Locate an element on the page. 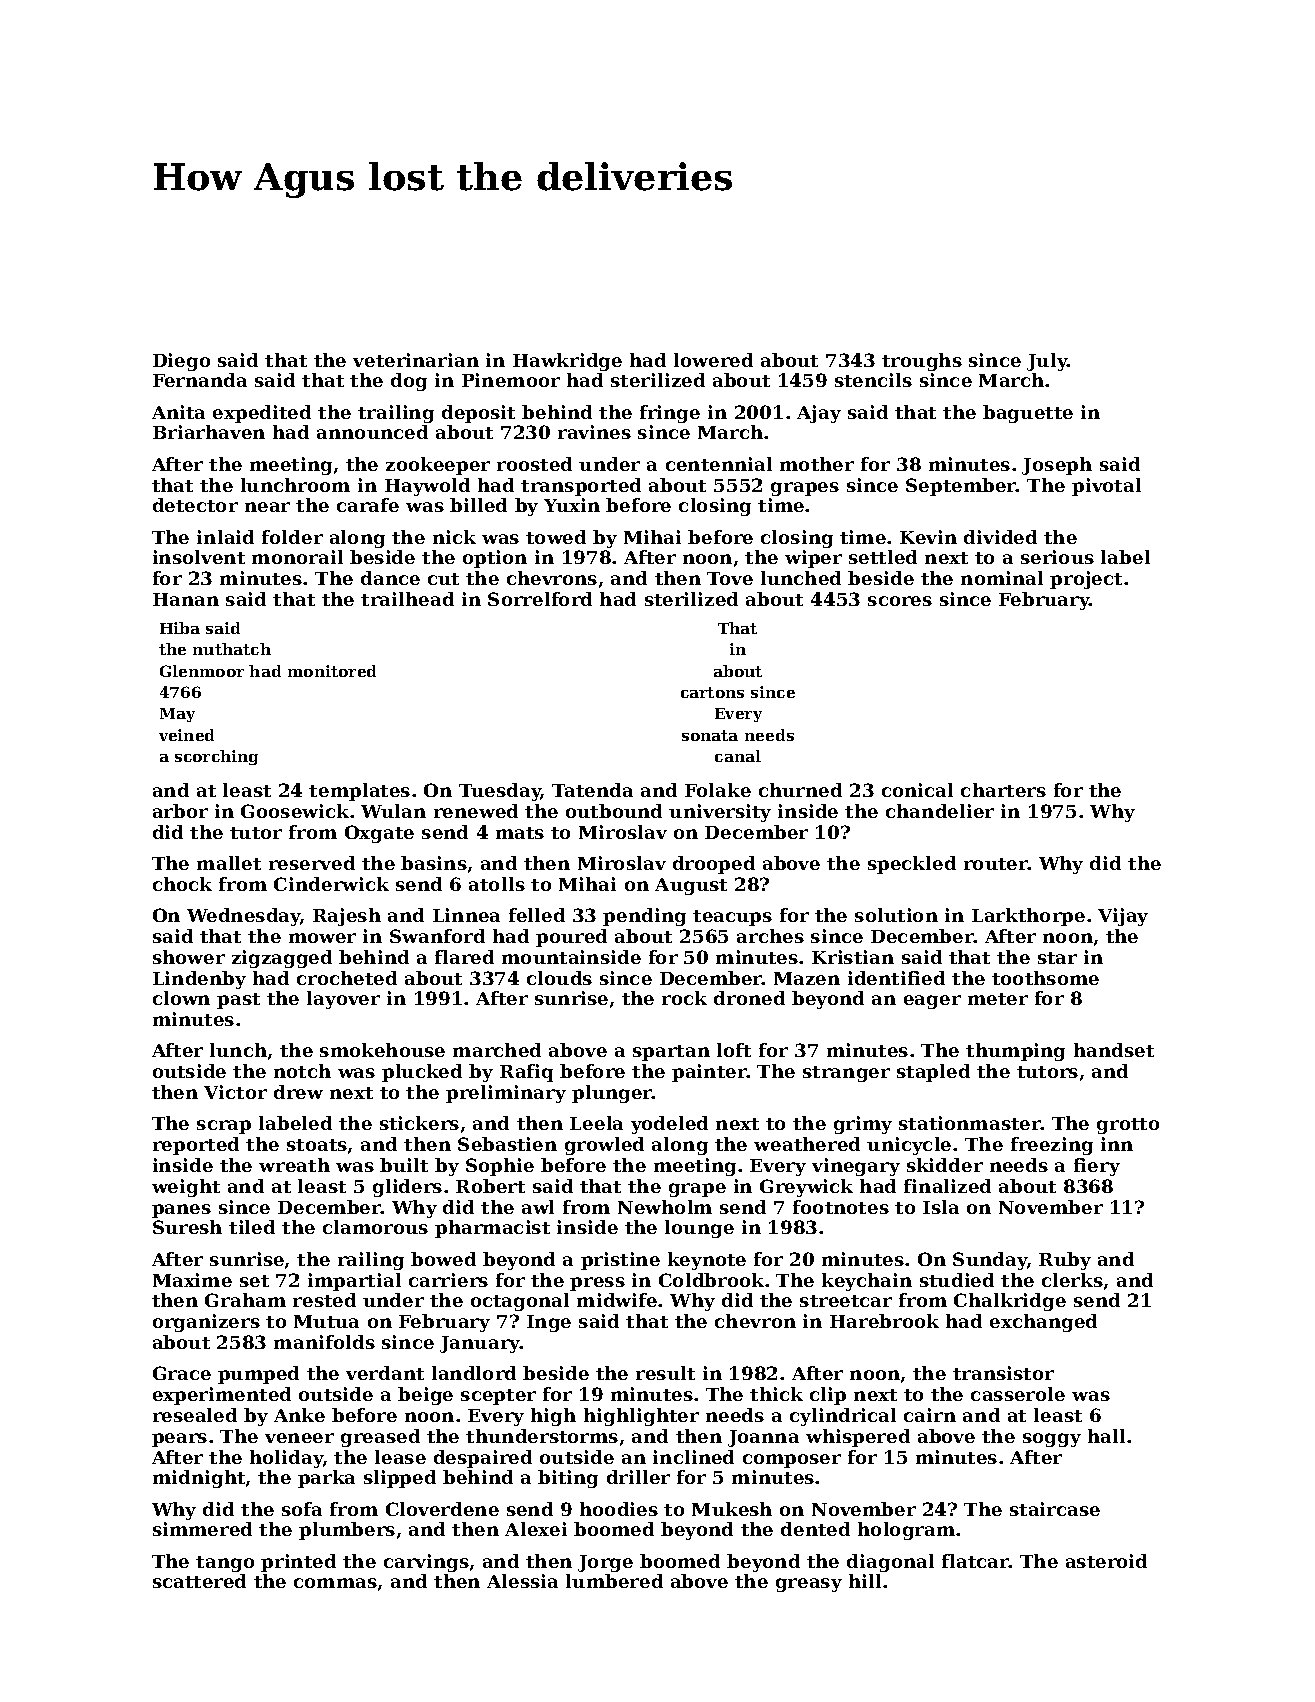 This document has height=1702, width=1315. star is located at coordinates (1057, 958).
